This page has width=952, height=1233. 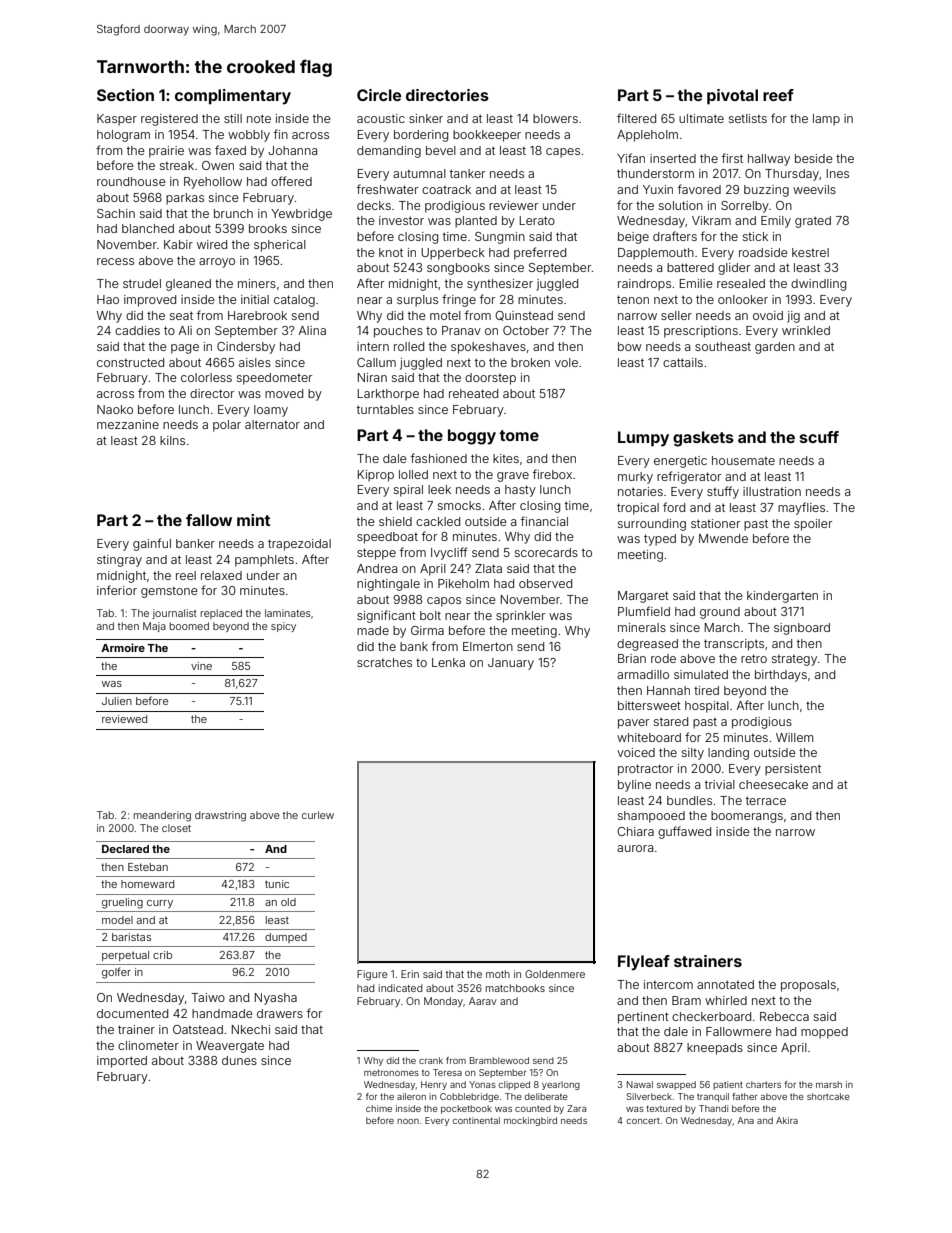 I want to click on capes, so click(x=563, y=153).
